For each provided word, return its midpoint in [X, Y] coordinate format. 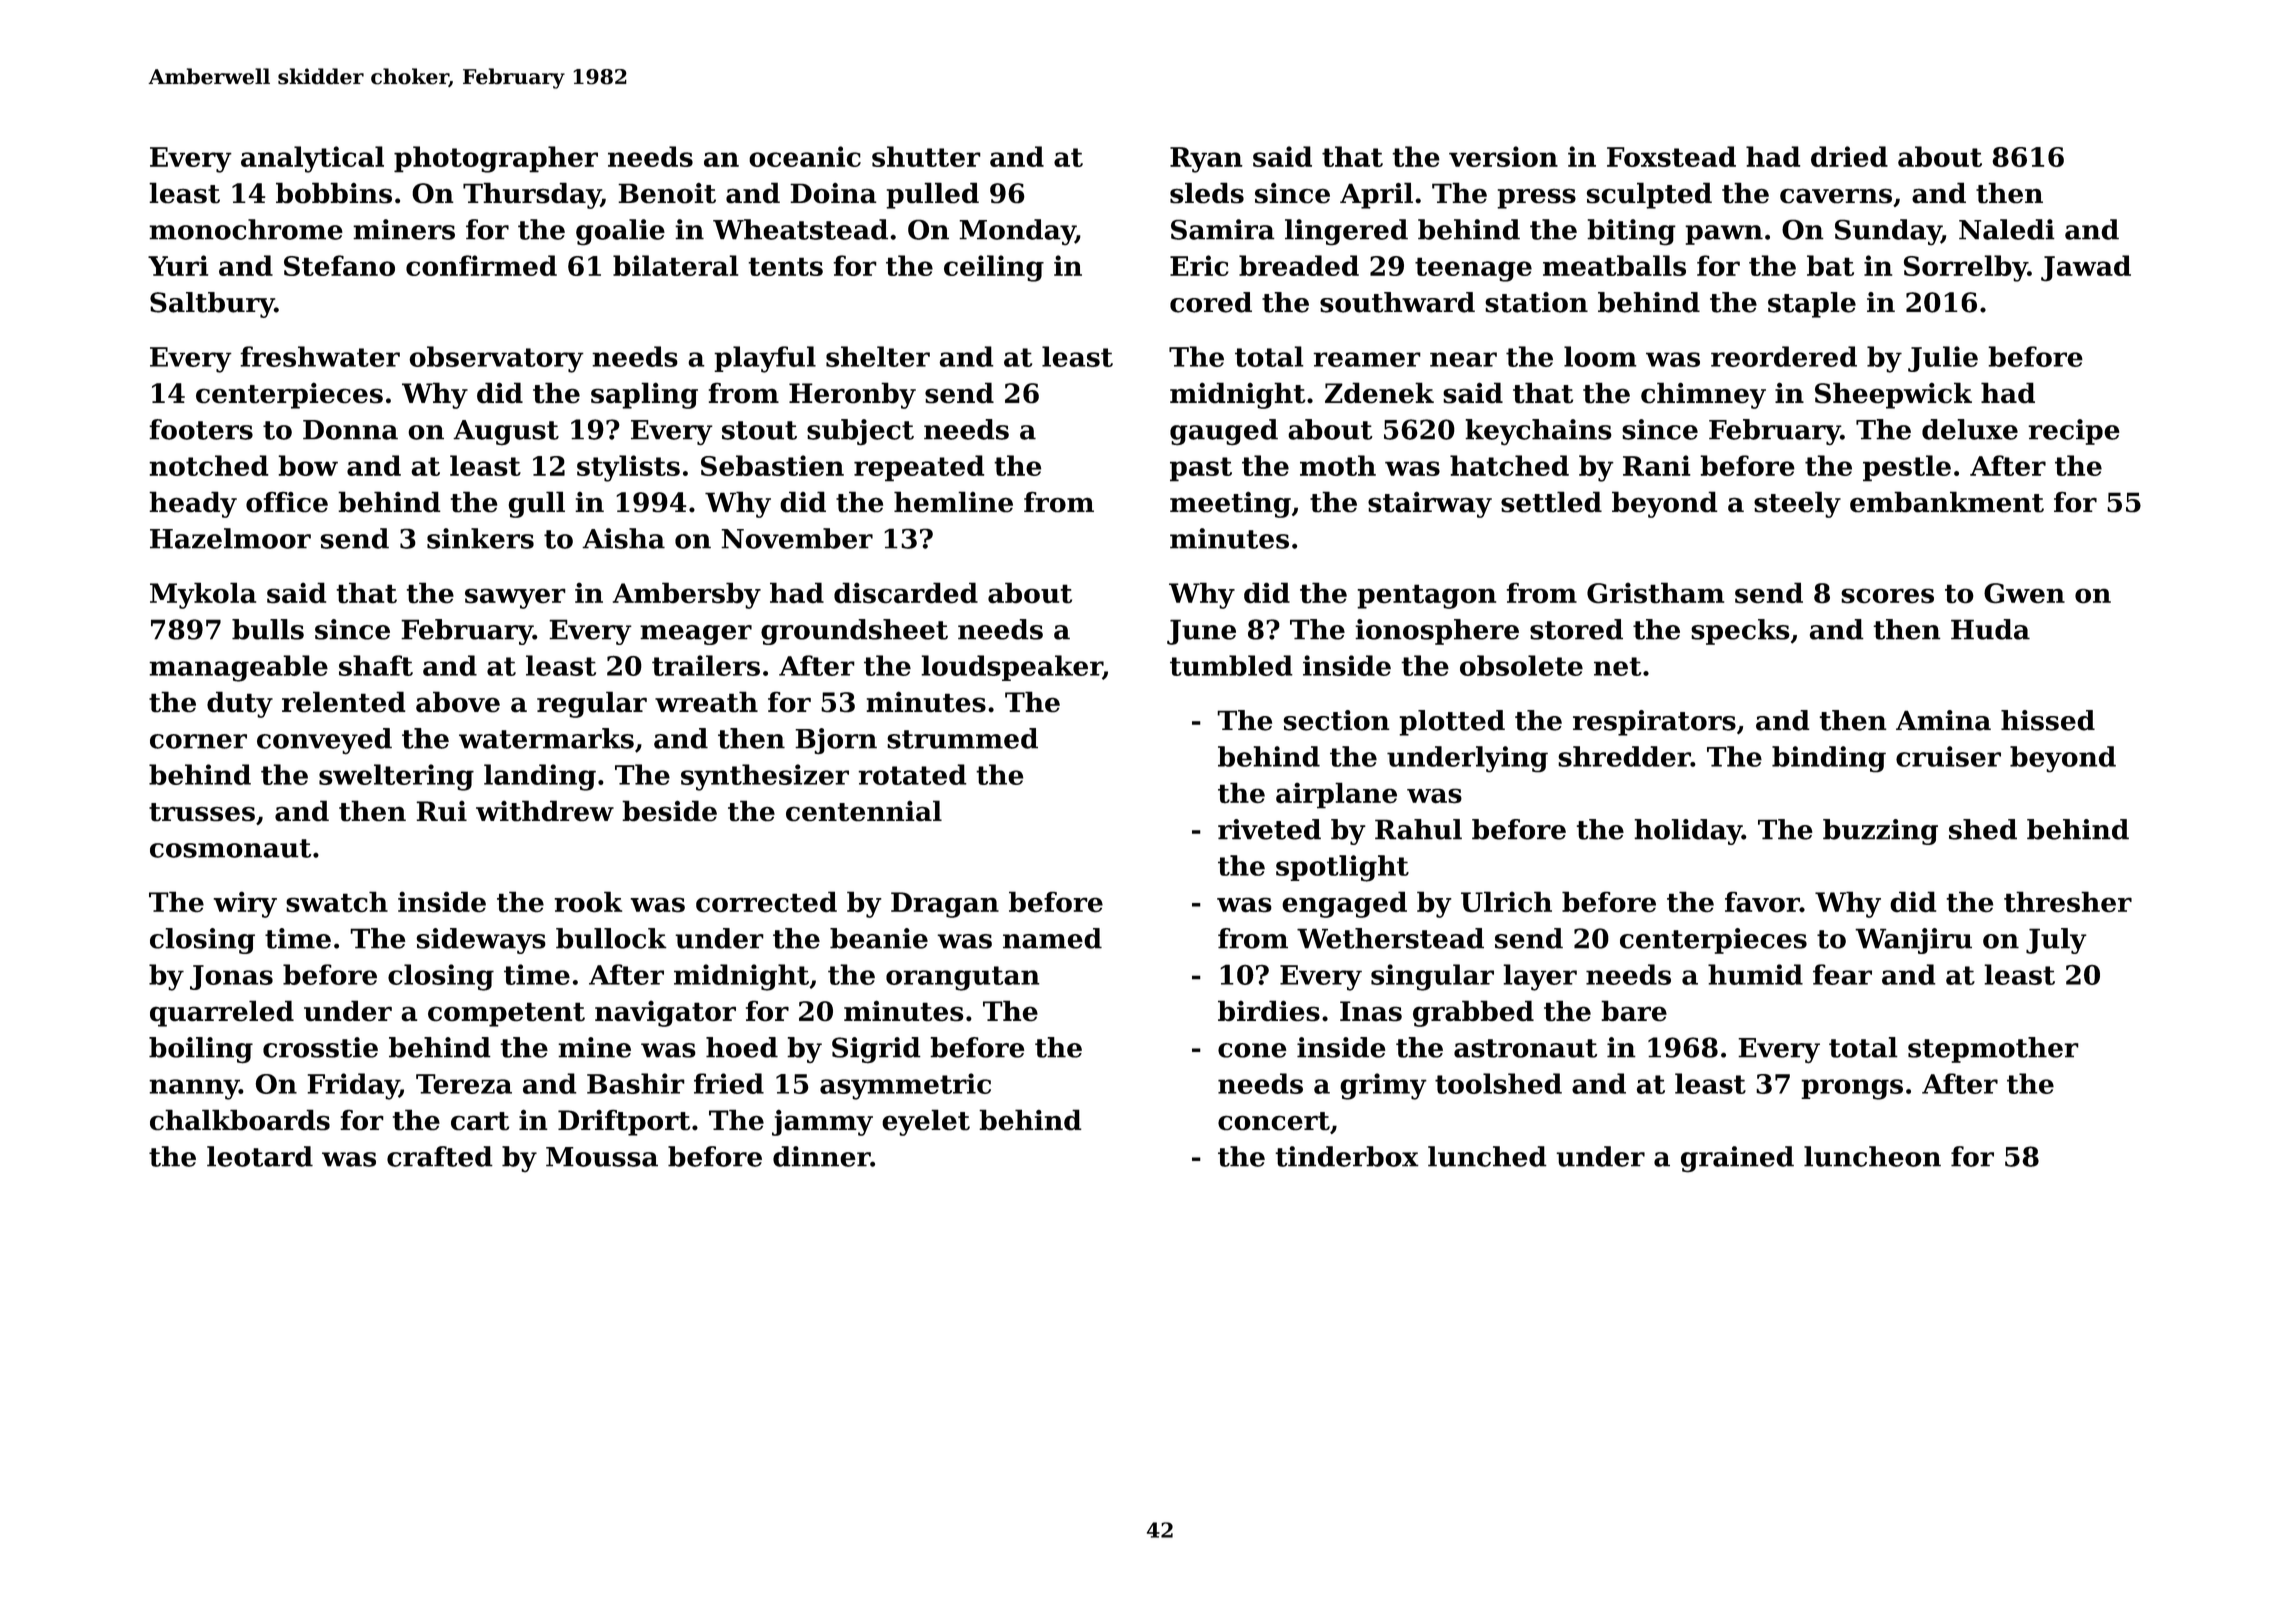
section [1336, 720]
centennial [864, 811]
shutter [926, 156]
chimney [1703, 395]
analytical [312, 159]
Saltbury [212, 305]
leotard [260, 1156]
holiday [1688, 832]
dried [1849, 156]
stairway [1430, 505]
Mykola [203, 595]
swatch [337, 902]
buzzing [1880, 832]
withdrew [545, 811]
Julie [1943, 359]
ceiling [994, 268]
